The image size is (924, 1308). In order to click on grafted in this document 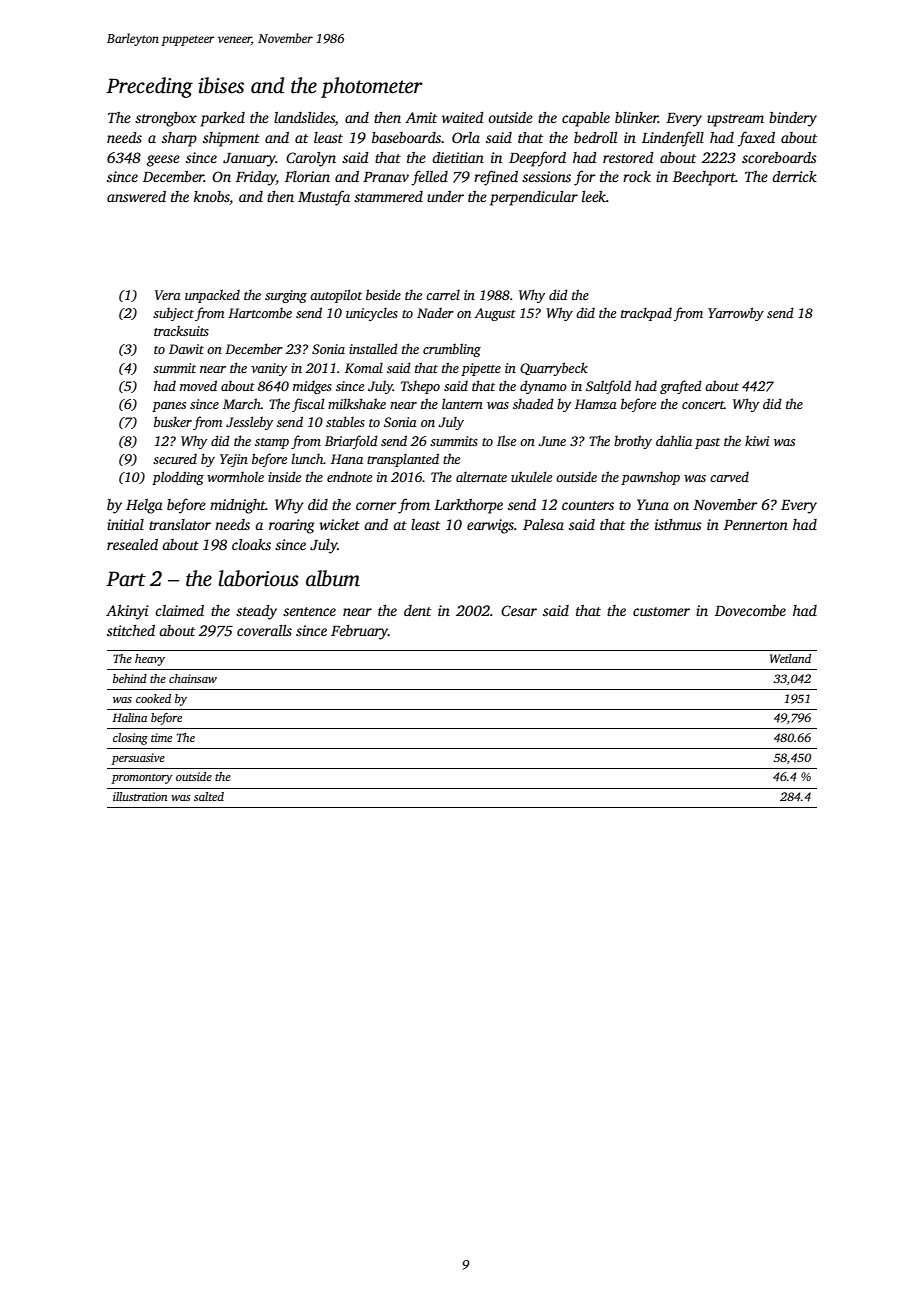, I will do `click(681, 387)`.
